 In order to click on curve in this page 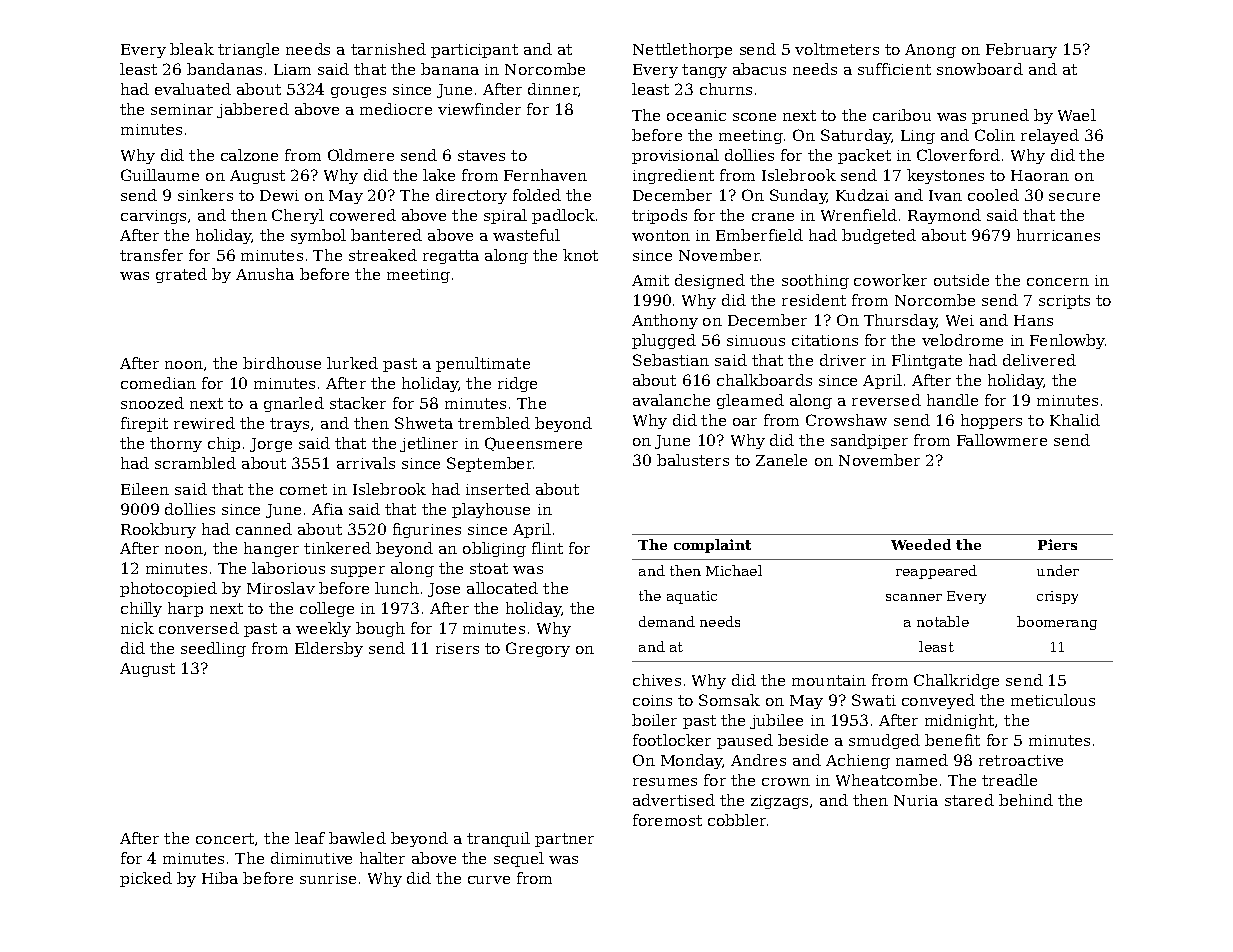, I will do `click(489, 880)`.
